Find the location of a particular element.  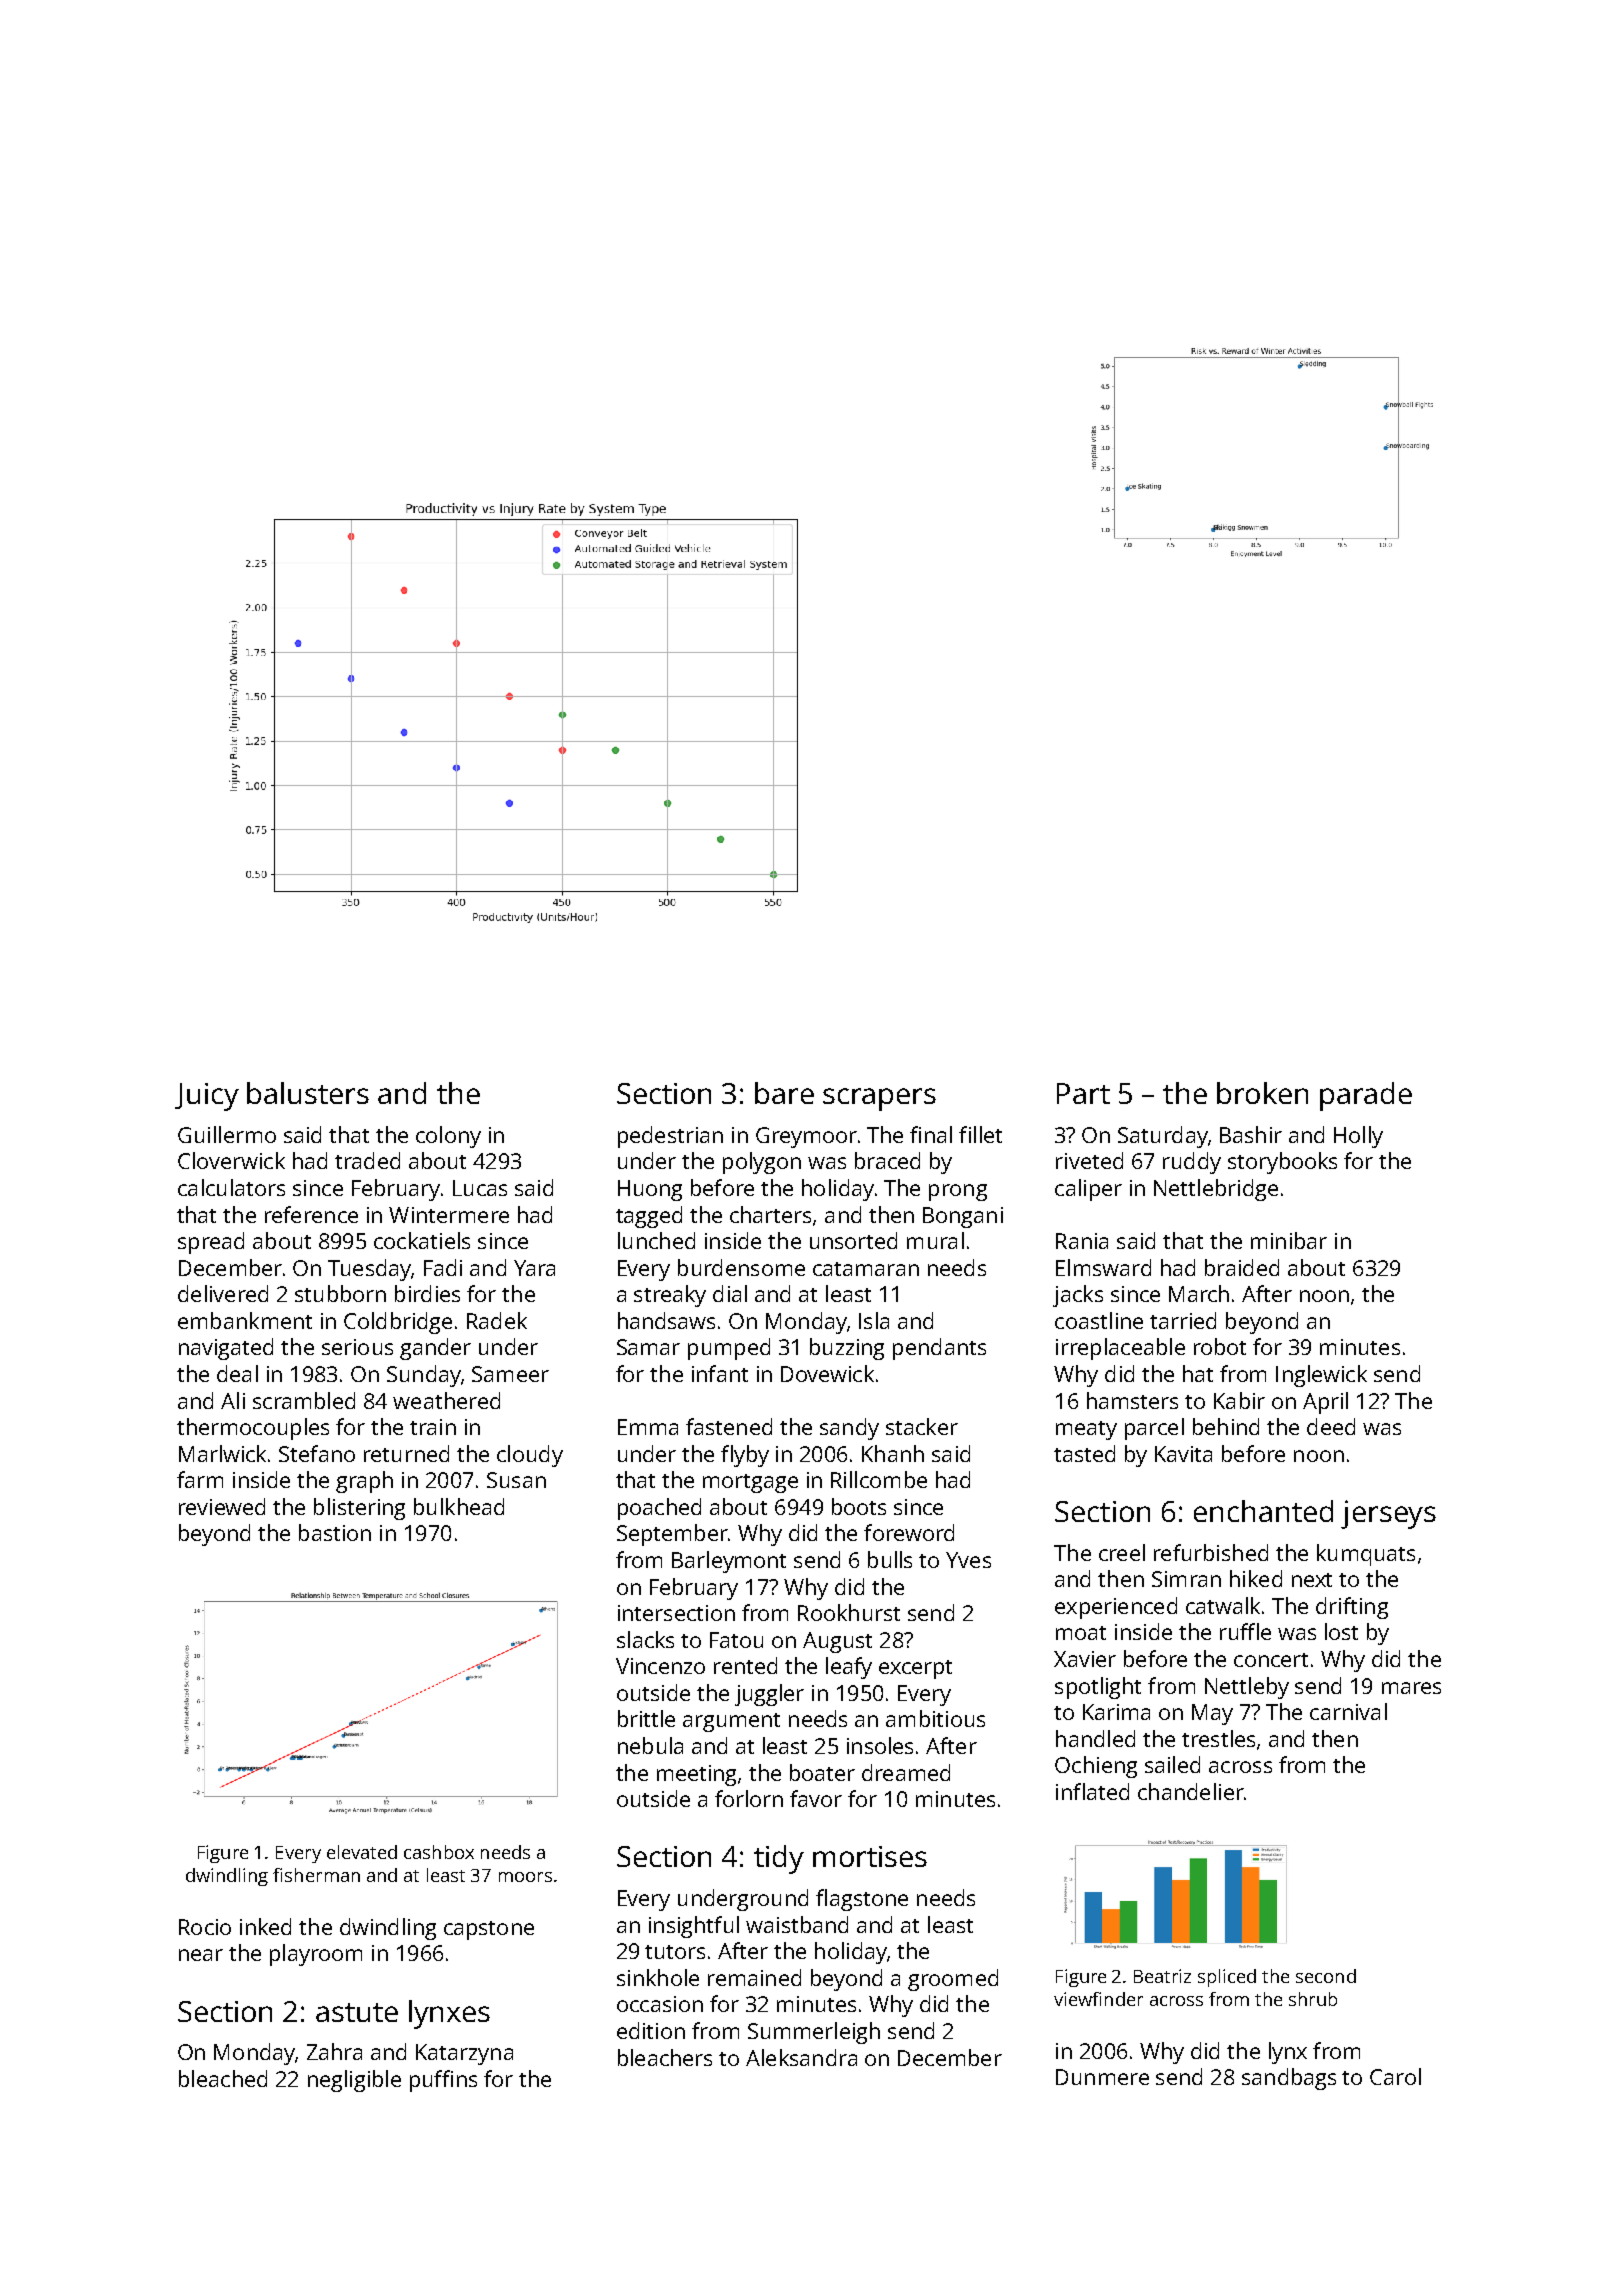

Part is located at coordinates (1083, 1093).
